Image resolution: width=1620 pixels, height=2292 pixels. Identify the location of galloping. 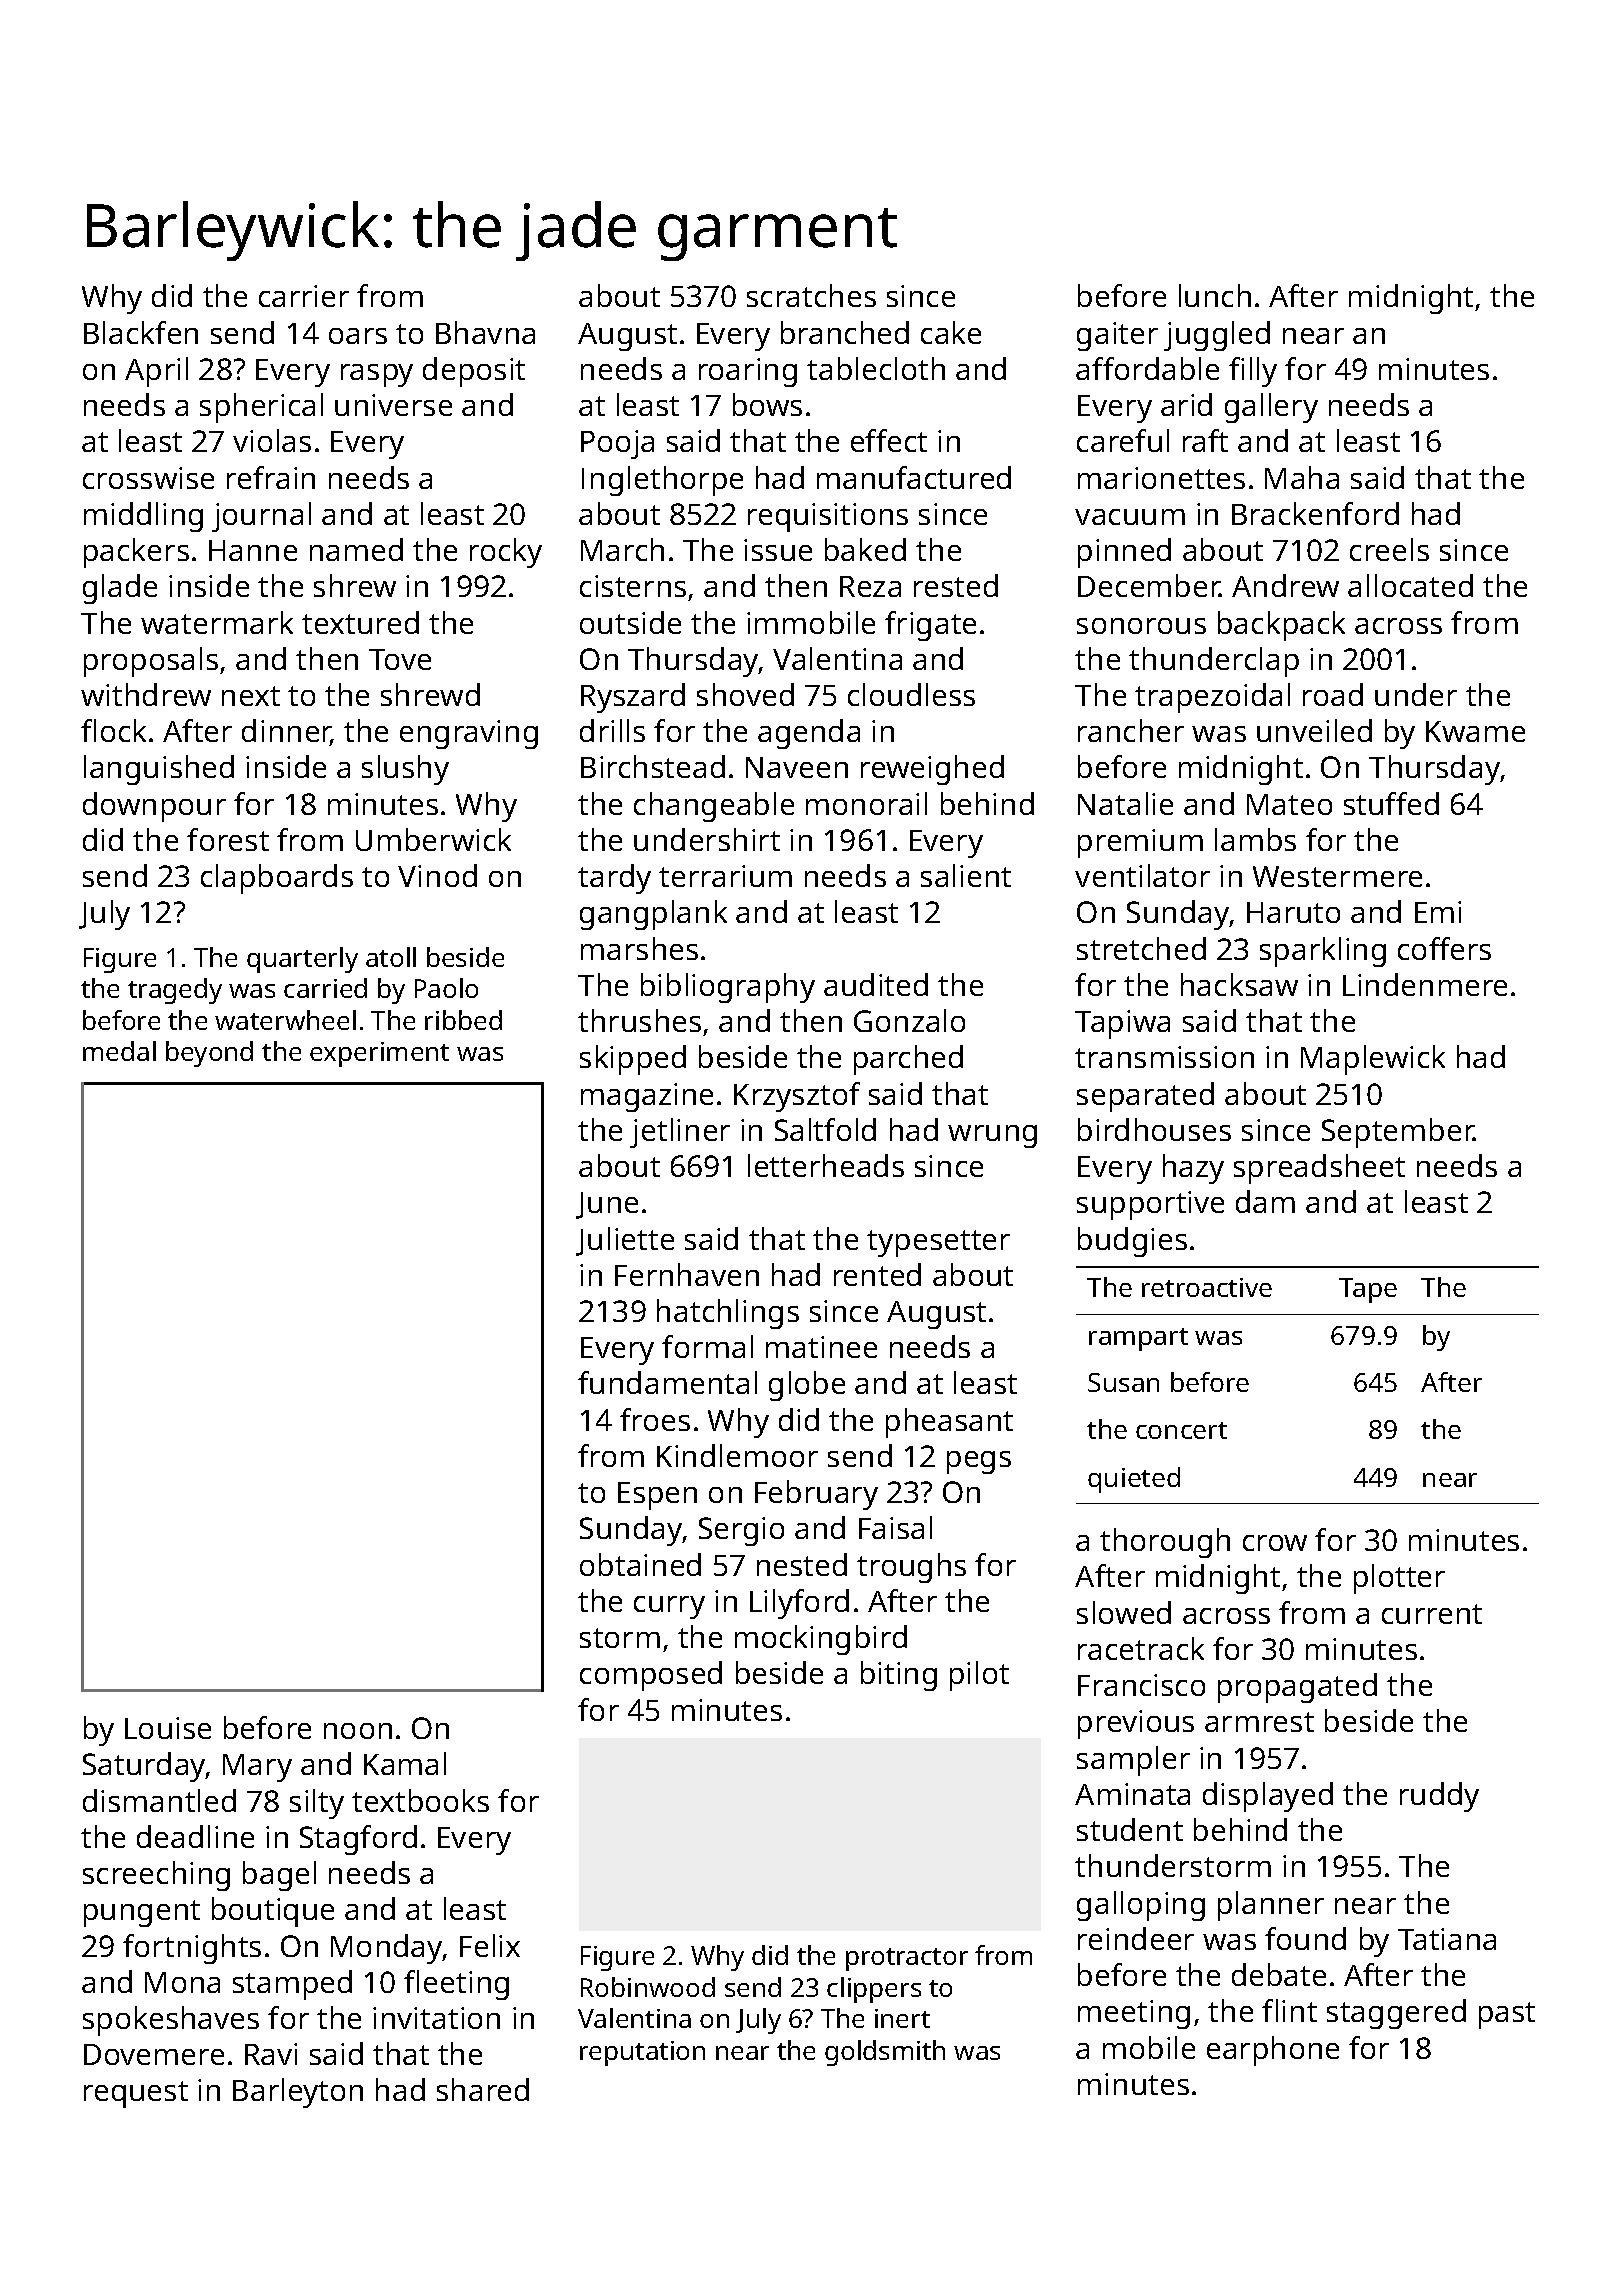
(1141, 1906).
